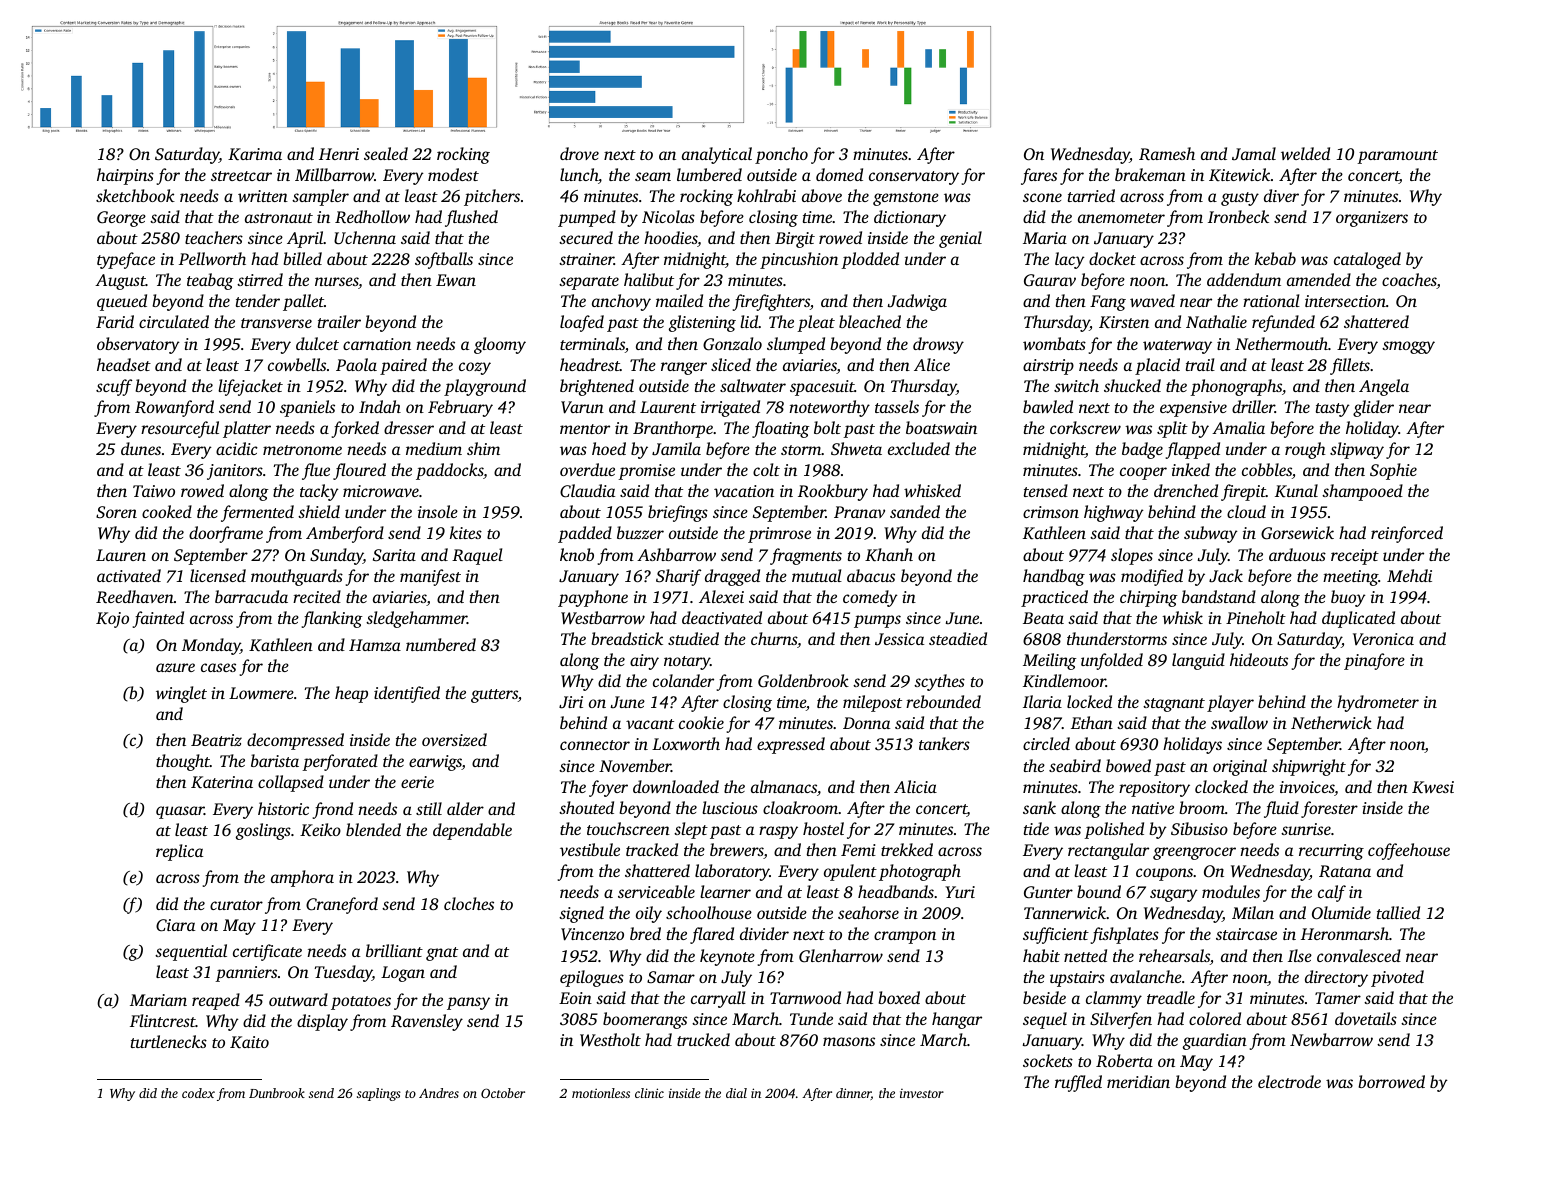  What do you see at coordinates (1345, 871) in the screenshot?
I see `Ratana` at bounding box center [1345, 871].
